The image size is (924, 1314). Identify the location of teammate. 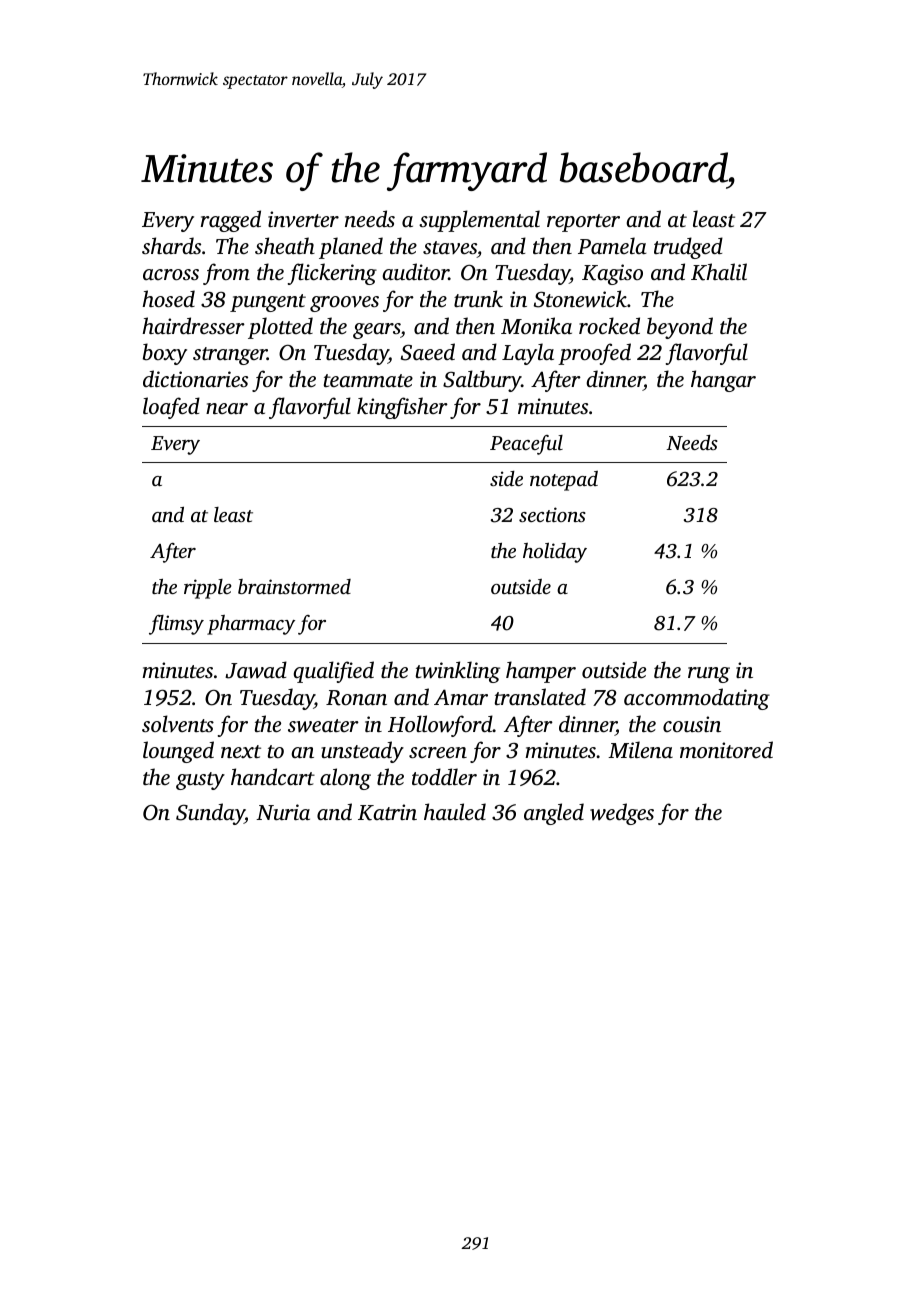
(368, 380).
